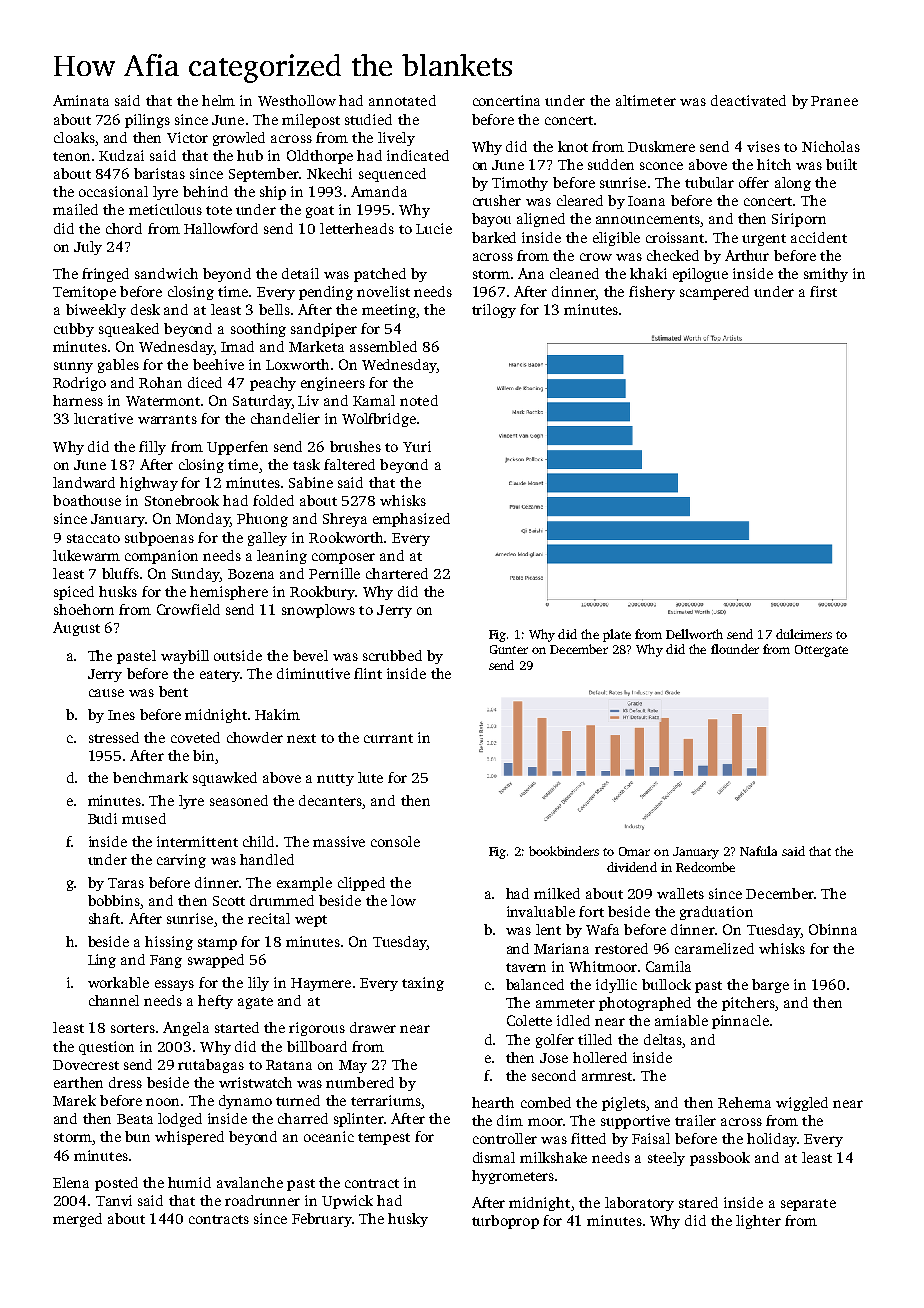 The image size is (924, 1308). I want to click on massive, so click(339, 841).
